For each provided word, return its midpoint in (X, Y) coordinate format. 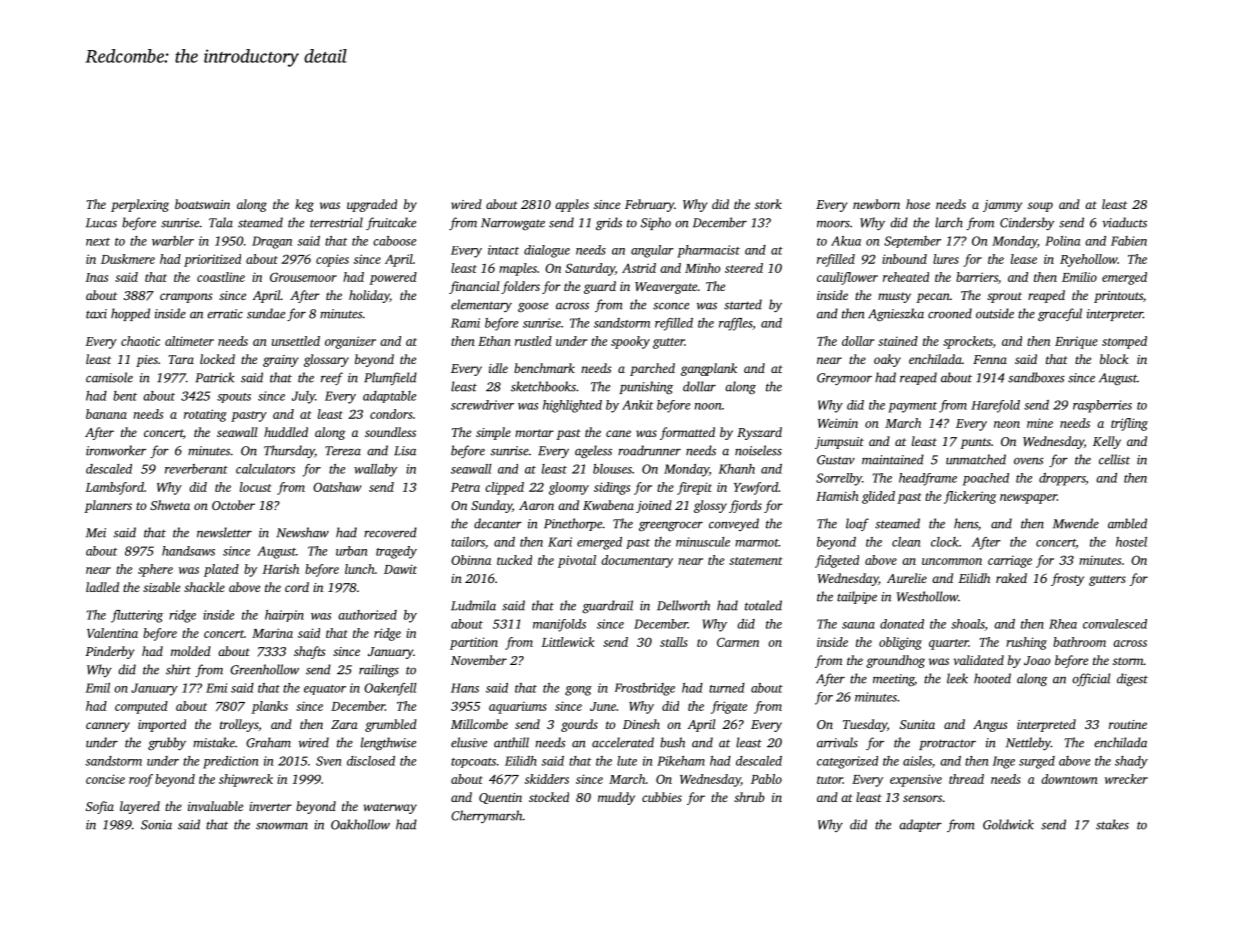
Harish (280, 569)
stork (768, 204)
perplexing (140, 205)
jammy (1002, 206)
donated (902, 624)
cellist (1114, 459)
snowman (282, 826)
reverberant (196, 469)
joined (654, 506)
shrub (749, 797)
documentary (637, 561)
